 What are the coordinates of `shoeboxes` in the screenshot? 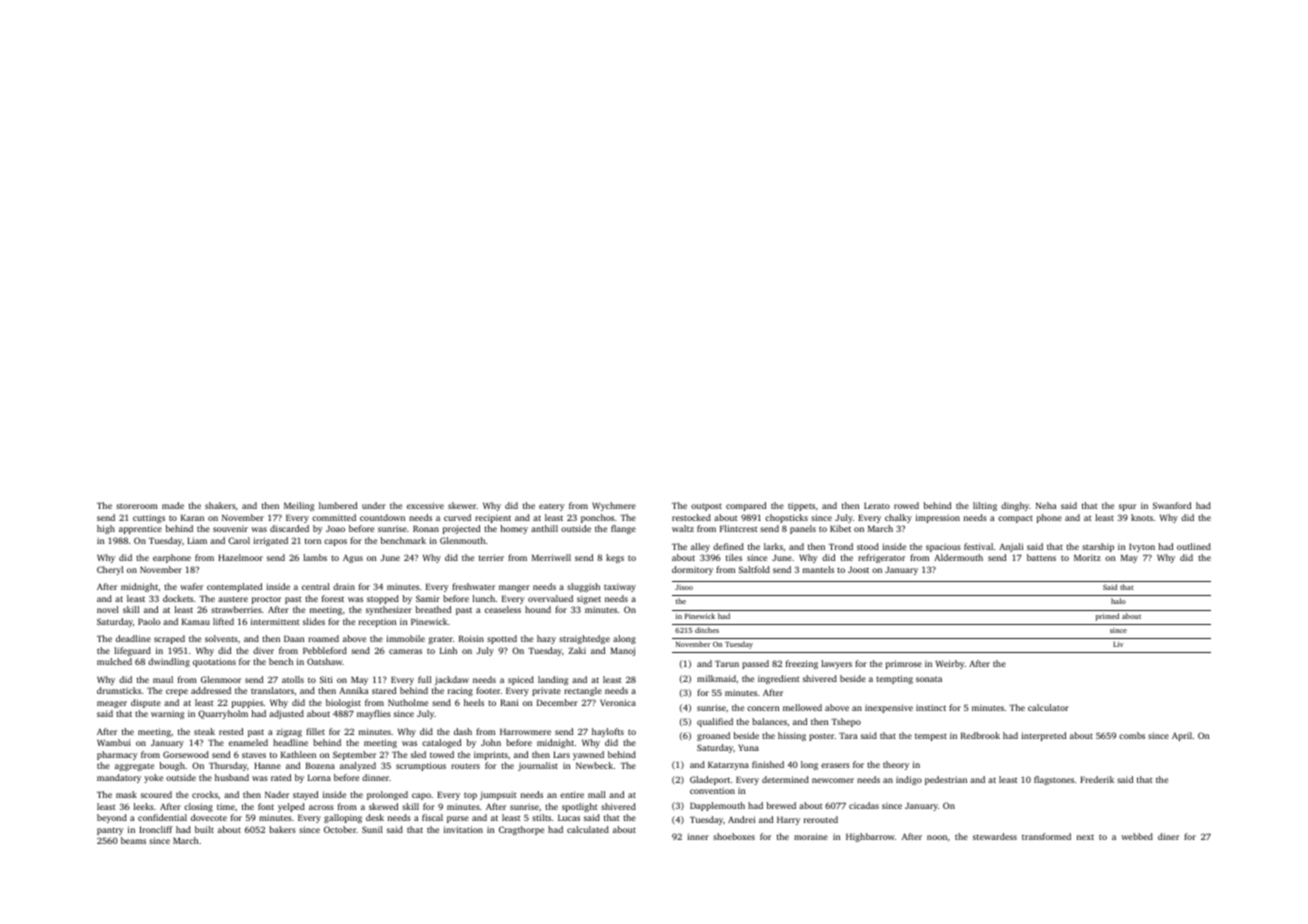 It's located at (734, 836).
